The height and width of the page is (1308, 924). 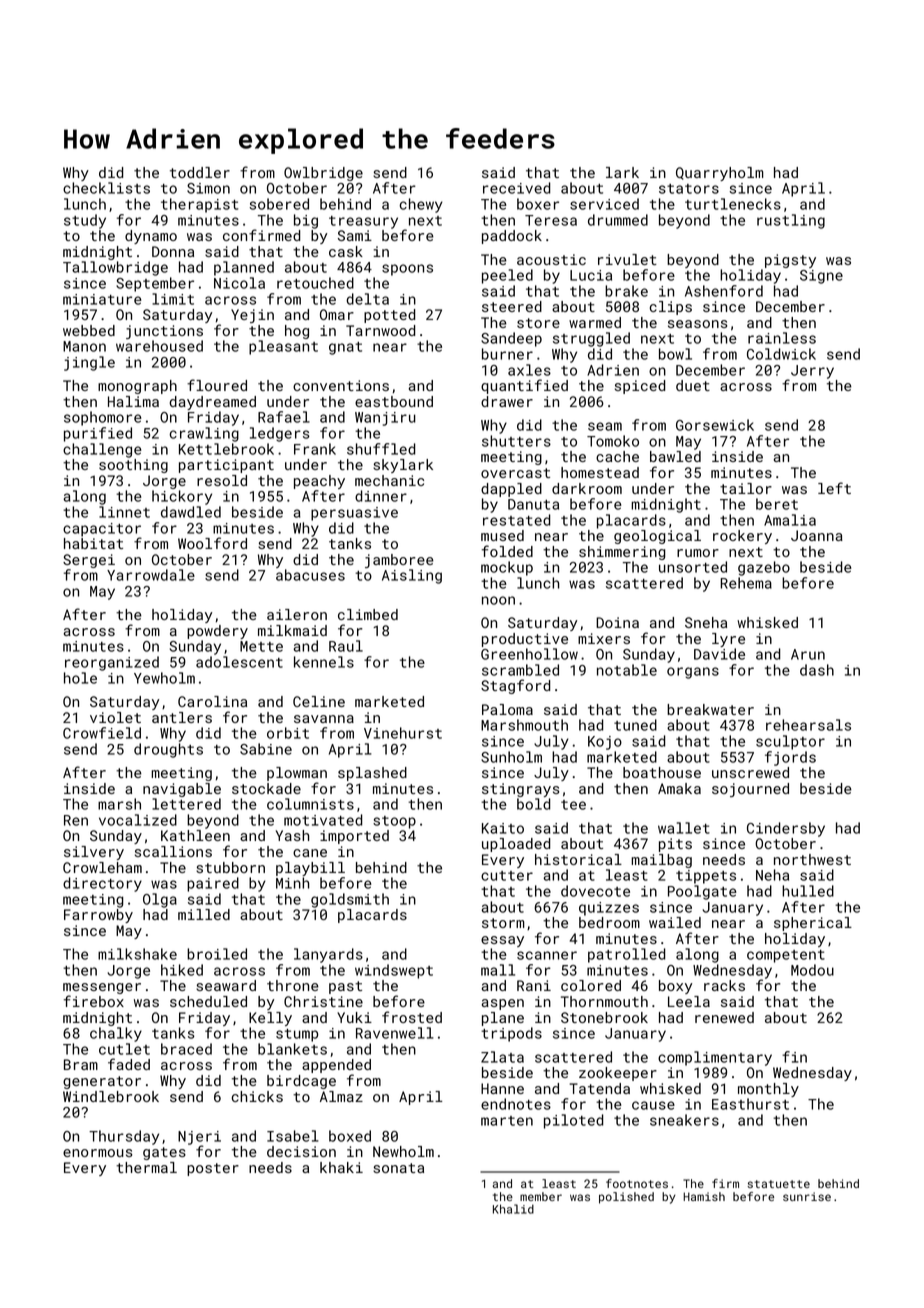 I want to click on Khalid, so click(x=513, y=1209).
